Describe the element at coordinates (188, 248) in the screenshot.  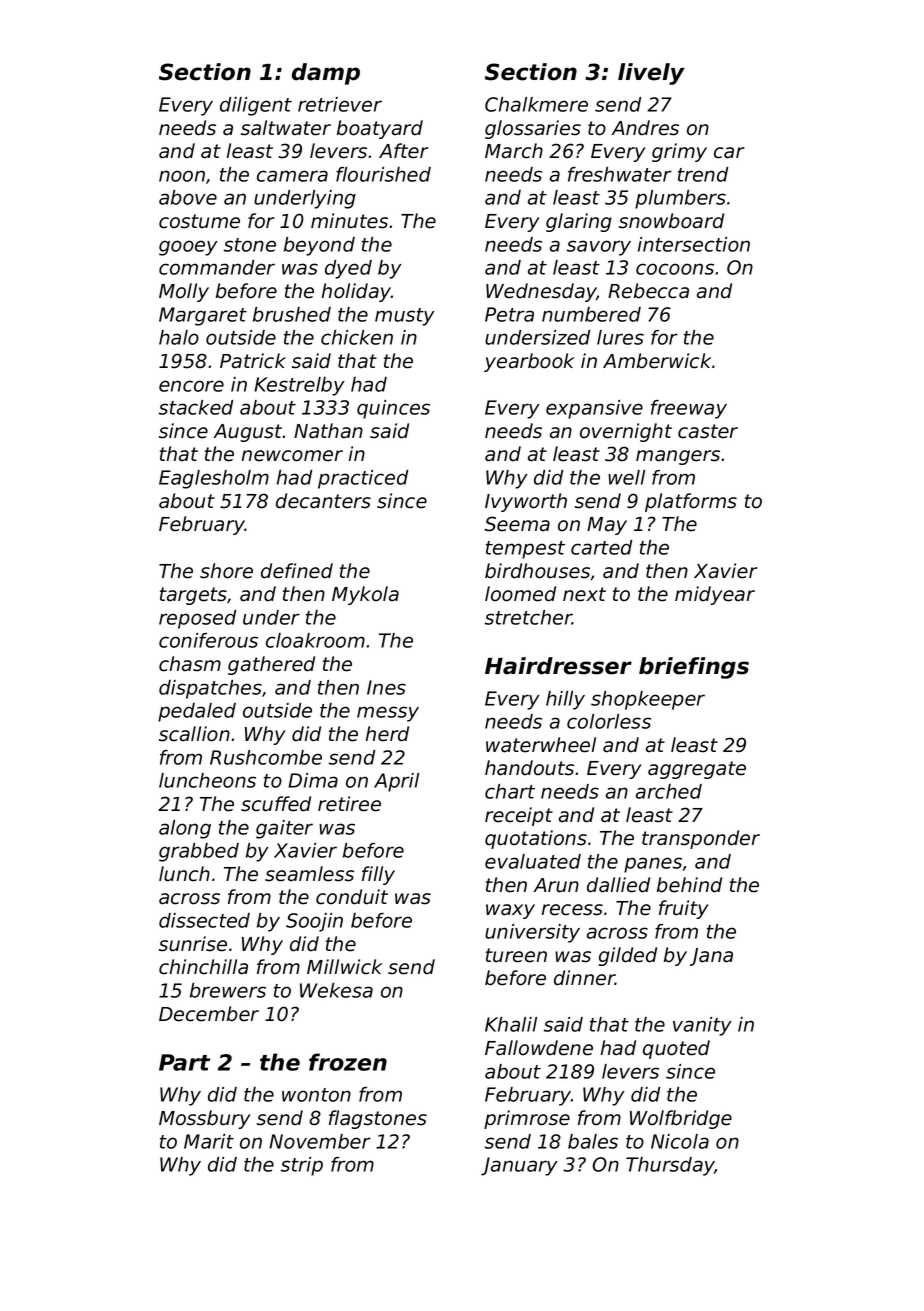
I see `gooey` at that location.
